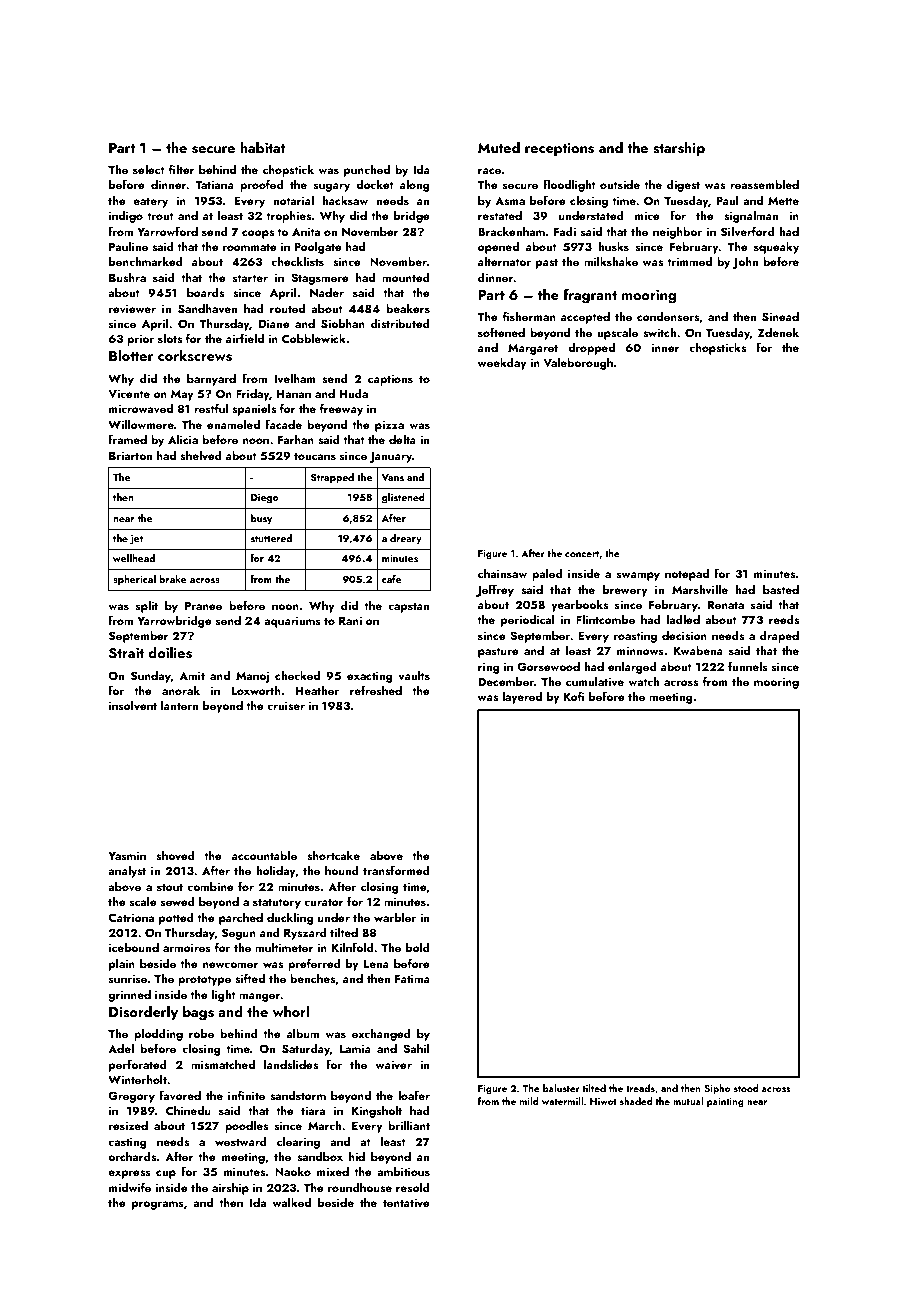 This page has width=908, height=1316. I want to click on Sahil, so click(416, 1048).
